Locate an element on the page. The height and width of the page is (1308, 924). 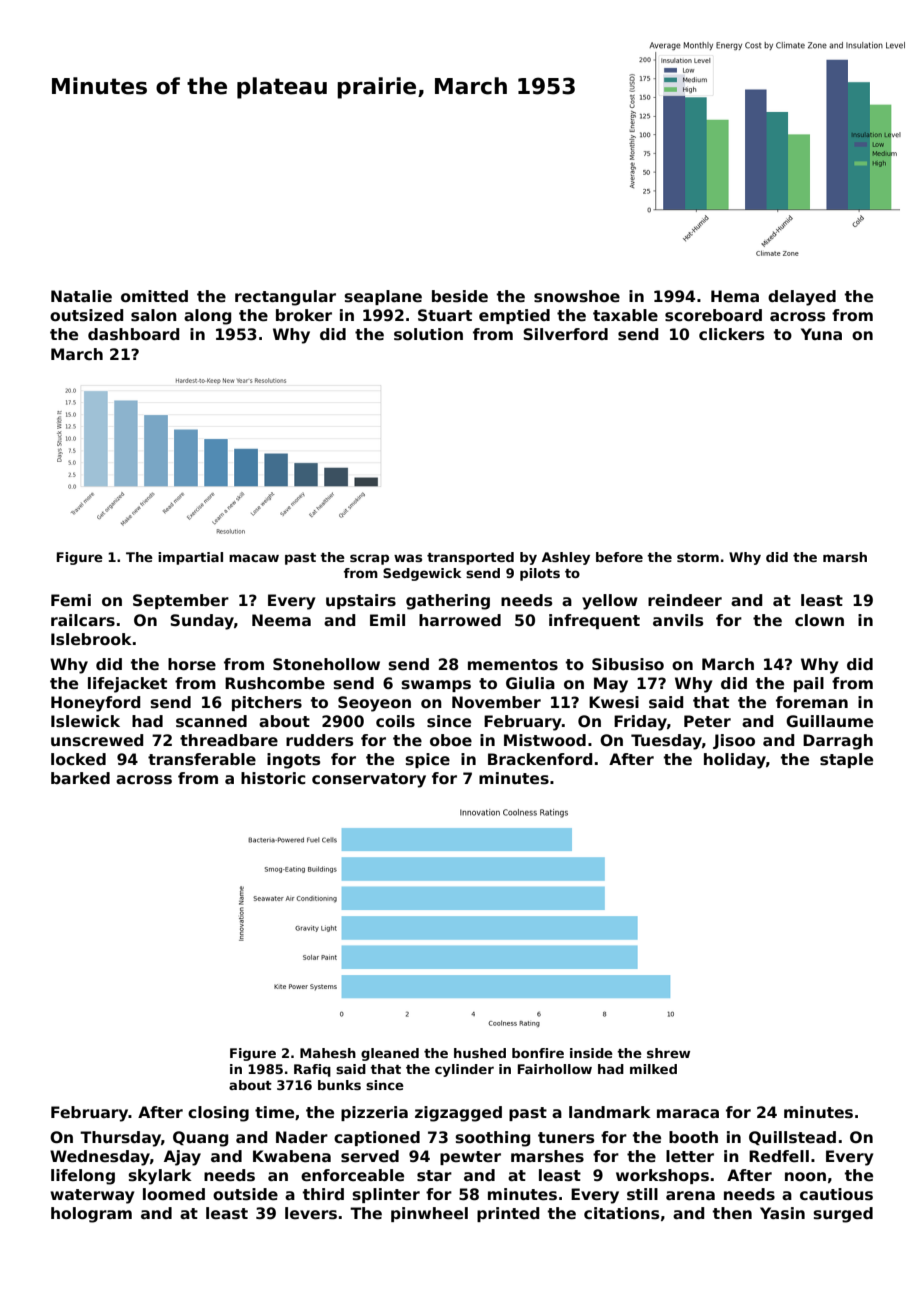
Hema is located at coordinates (735, 296).
